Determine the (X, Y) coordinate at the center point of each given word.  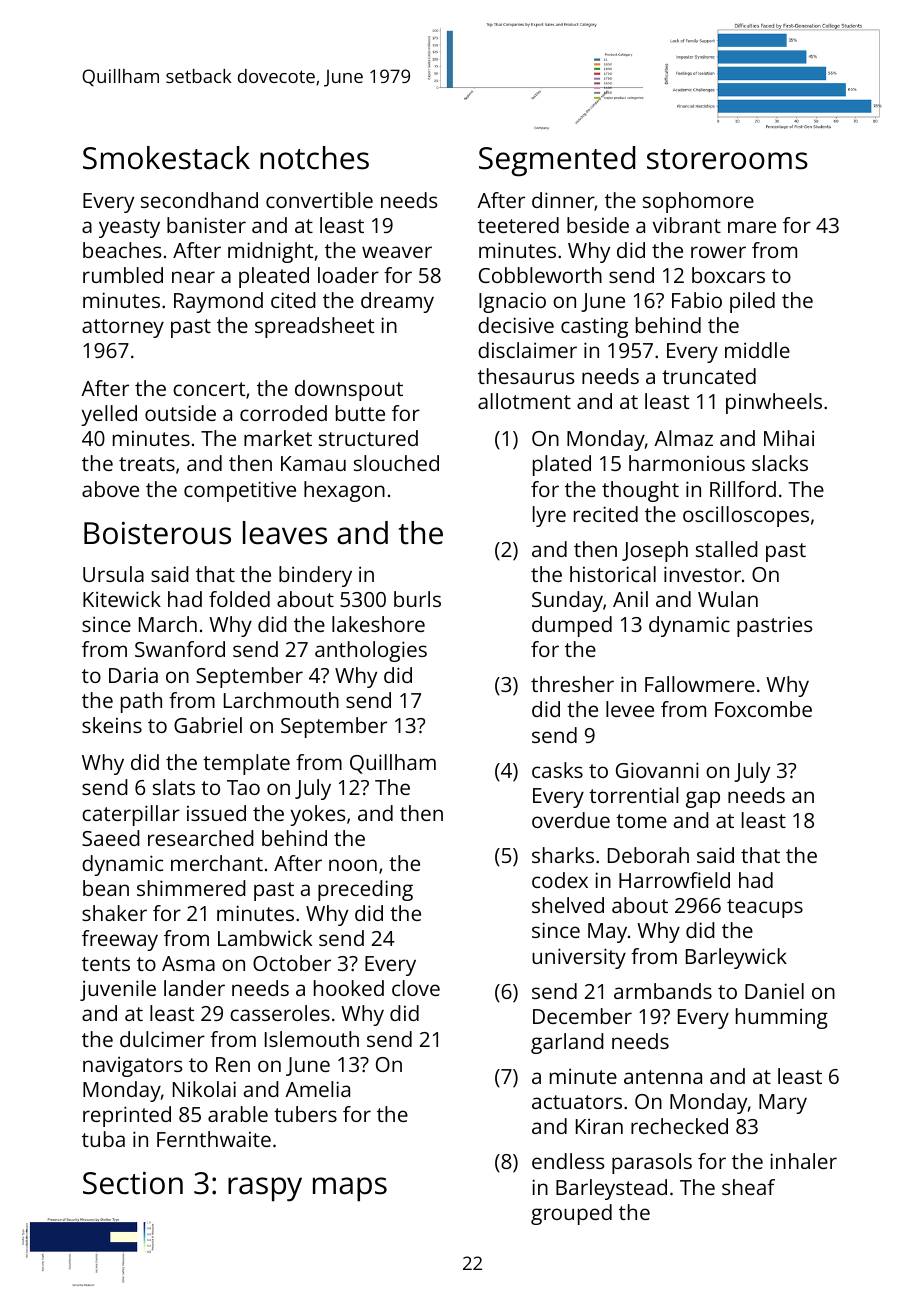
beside (598, 225)
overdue (571, 820)
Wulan (728, 599)
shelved (568, 905)
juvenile (118, 990)
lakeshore (378, 624)
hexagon (344, 491)
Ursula (113, 574)
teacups (765, 908)
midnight (270, 252)
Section (133, 1183)
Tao (243, 787)
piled (752, 302)
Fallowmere (700, 684)
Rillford (743, 489)
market (278, 438)
